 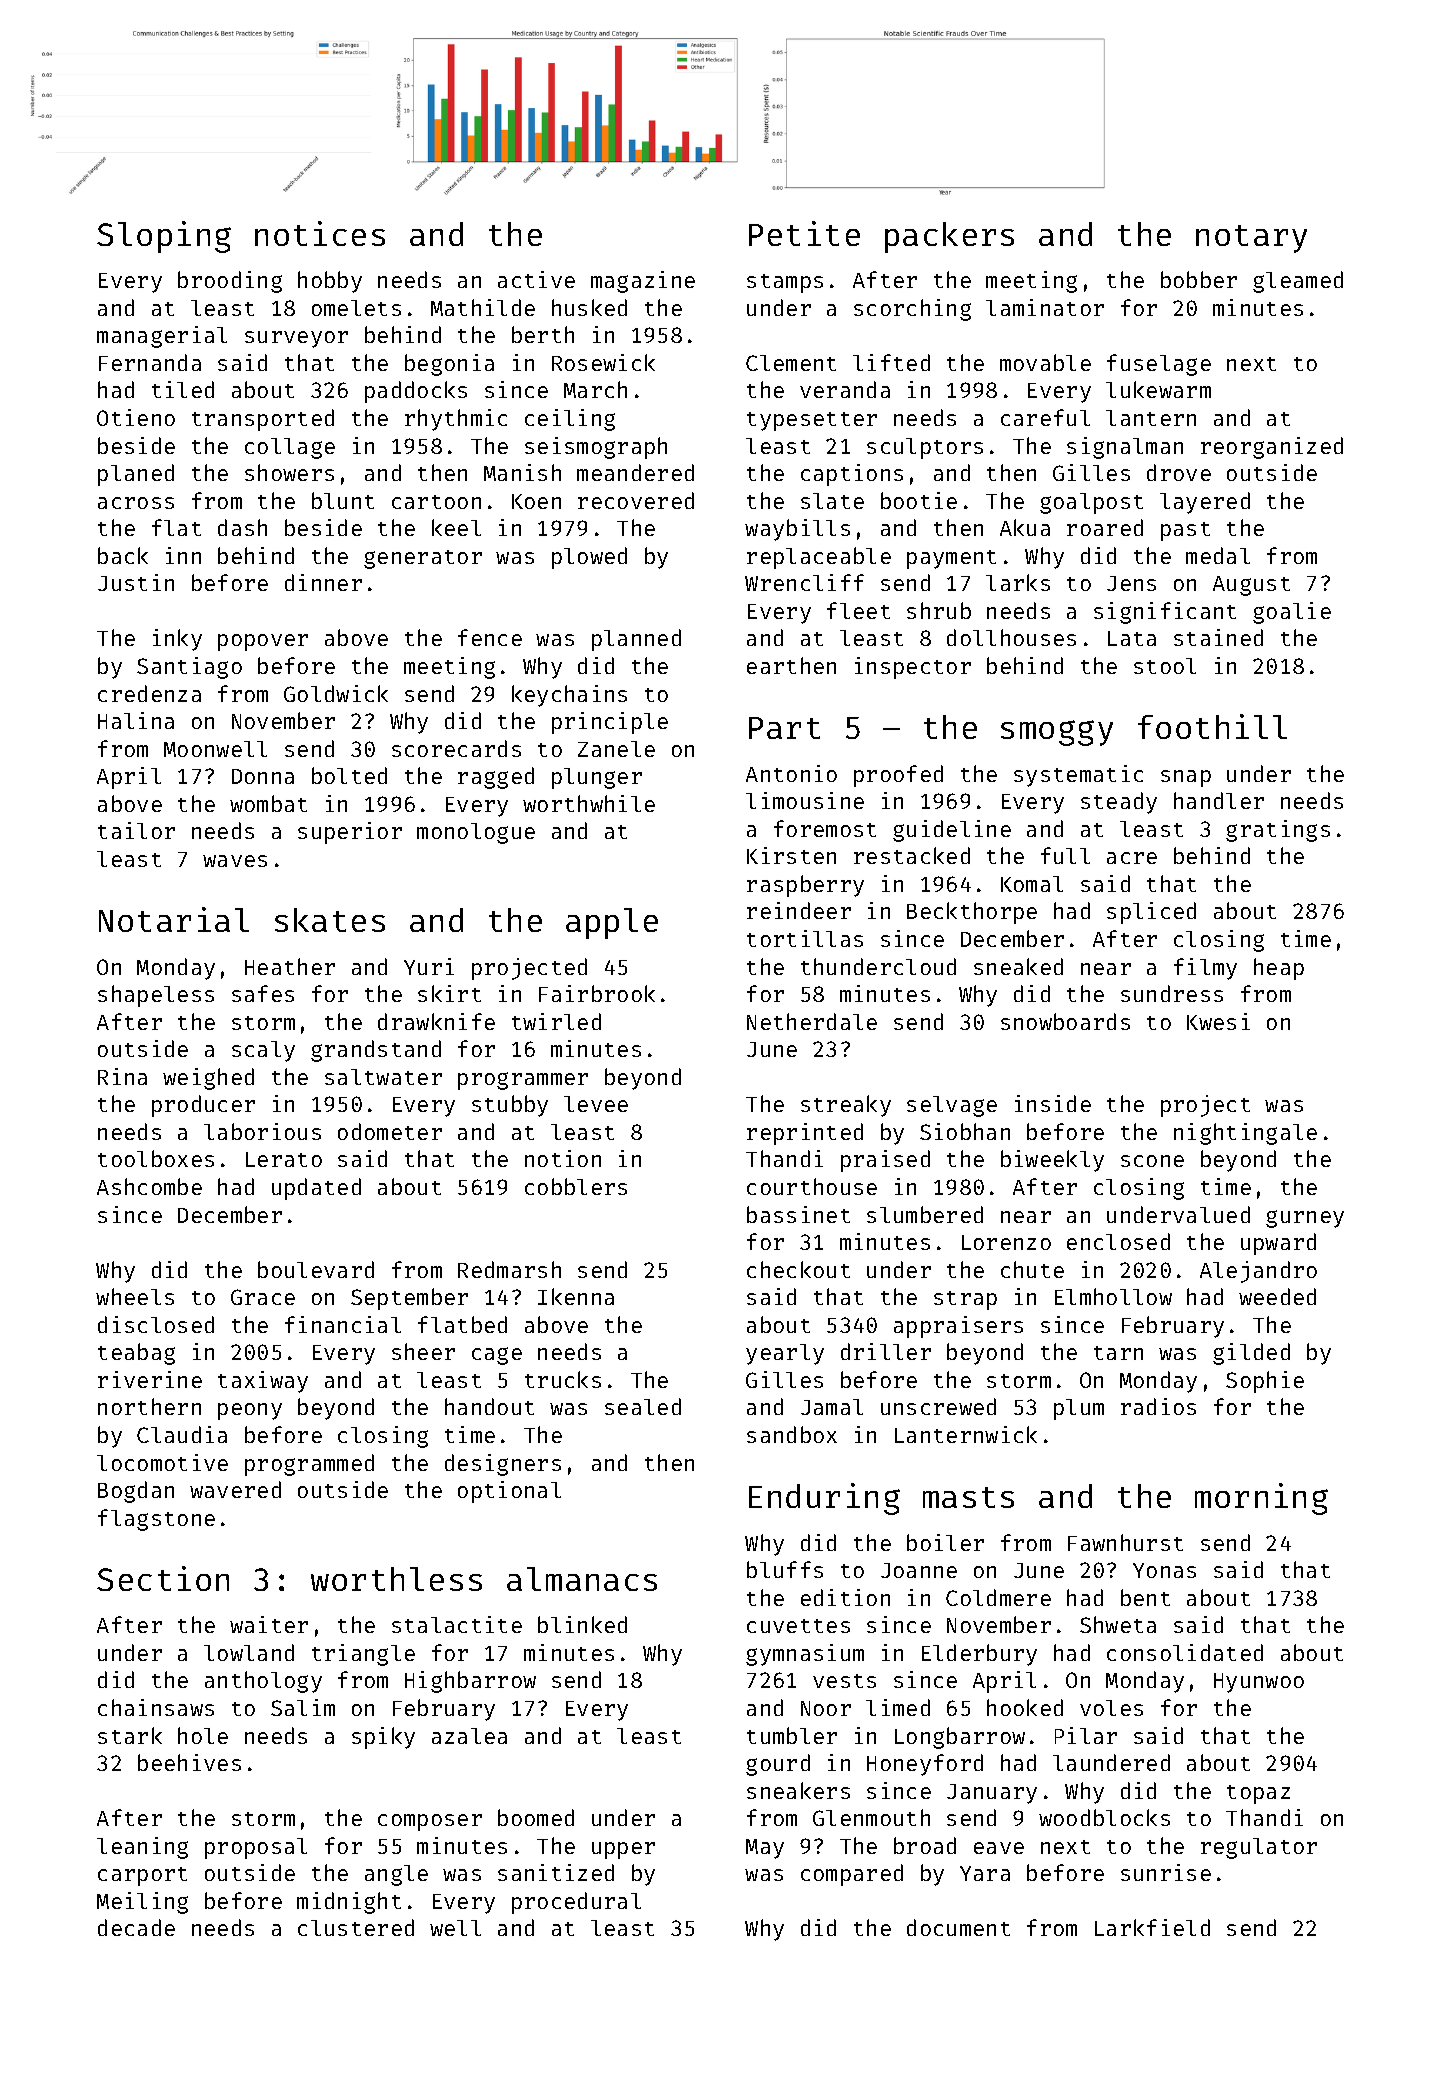 I want to click on Fairbrook, so click(x=597, y=993).
